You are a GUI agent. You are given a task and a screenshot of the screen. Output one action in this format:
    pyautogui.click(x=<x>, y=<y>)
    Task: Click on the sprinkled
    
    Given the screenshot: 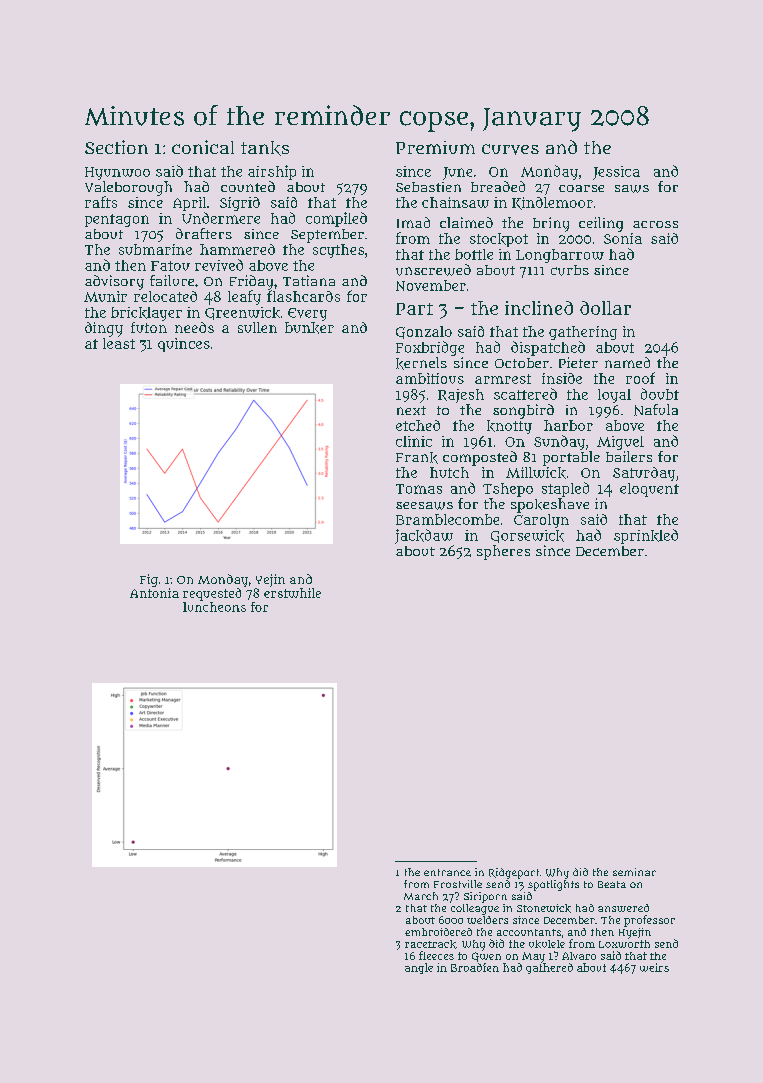 What is the action you would take?
    pyautogui.click(x=646, y=536)
